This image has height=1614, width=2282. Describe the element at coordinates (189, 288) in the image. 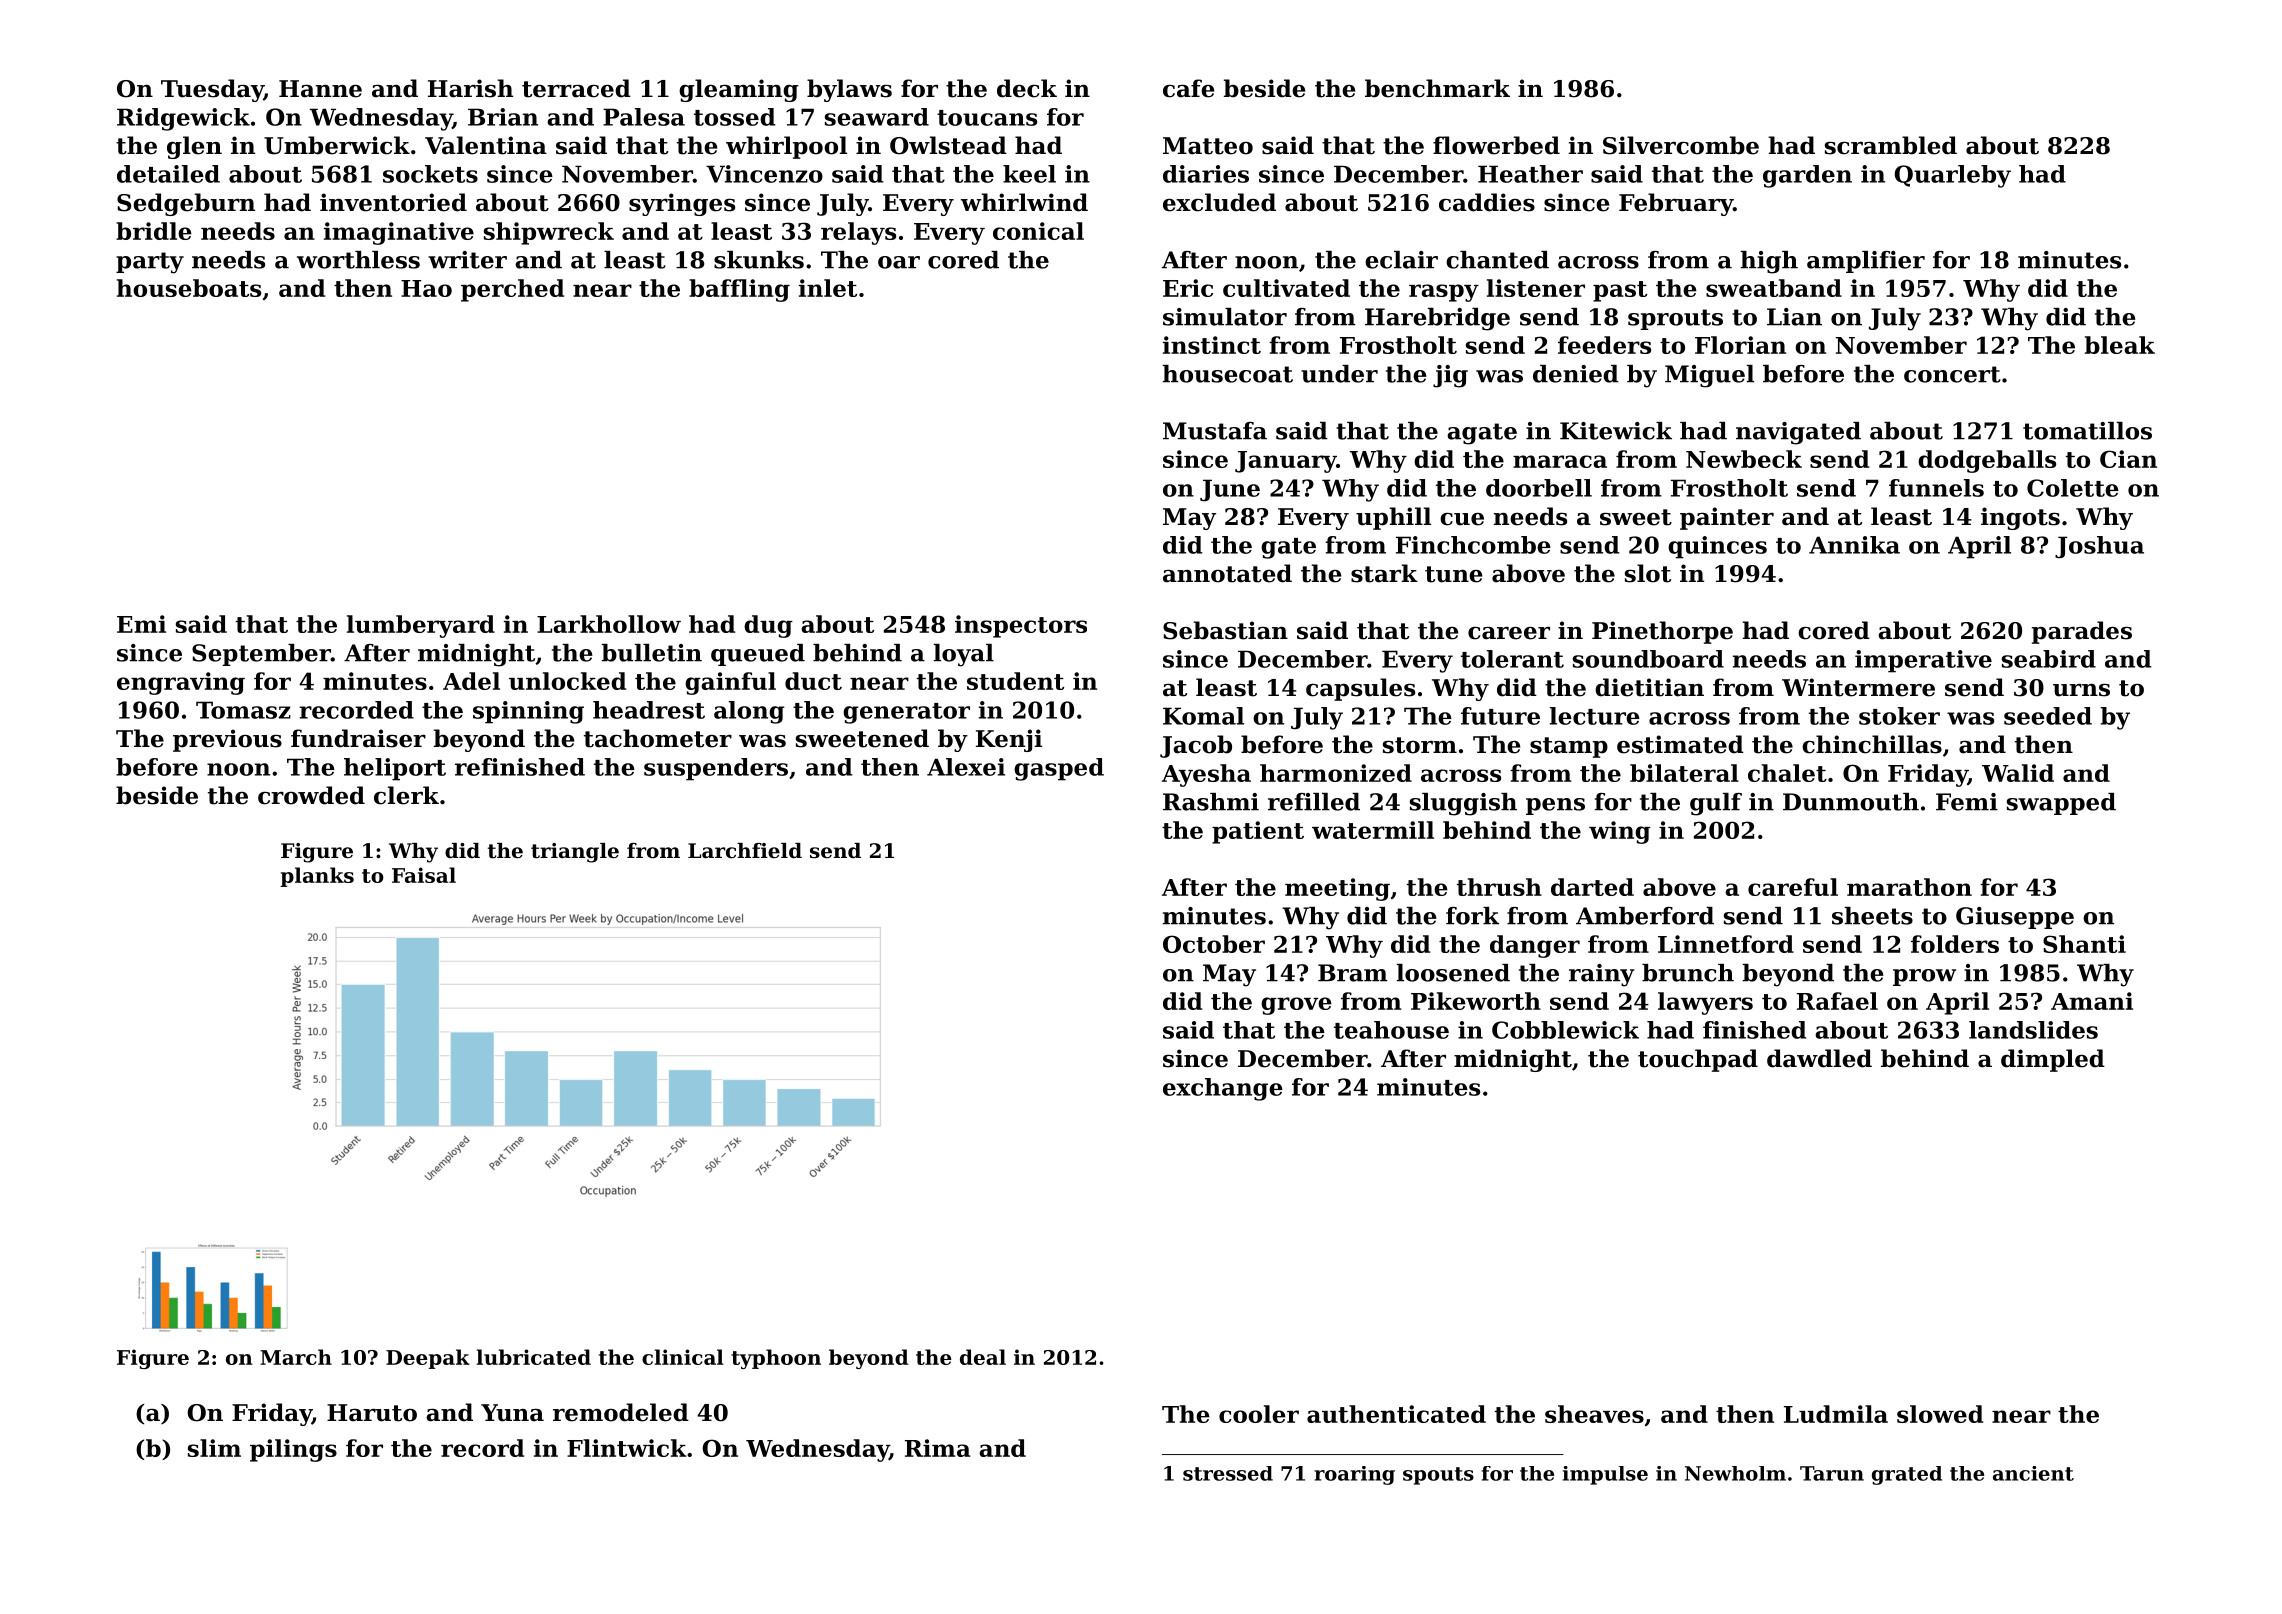

I see `houseboats` at that location.
